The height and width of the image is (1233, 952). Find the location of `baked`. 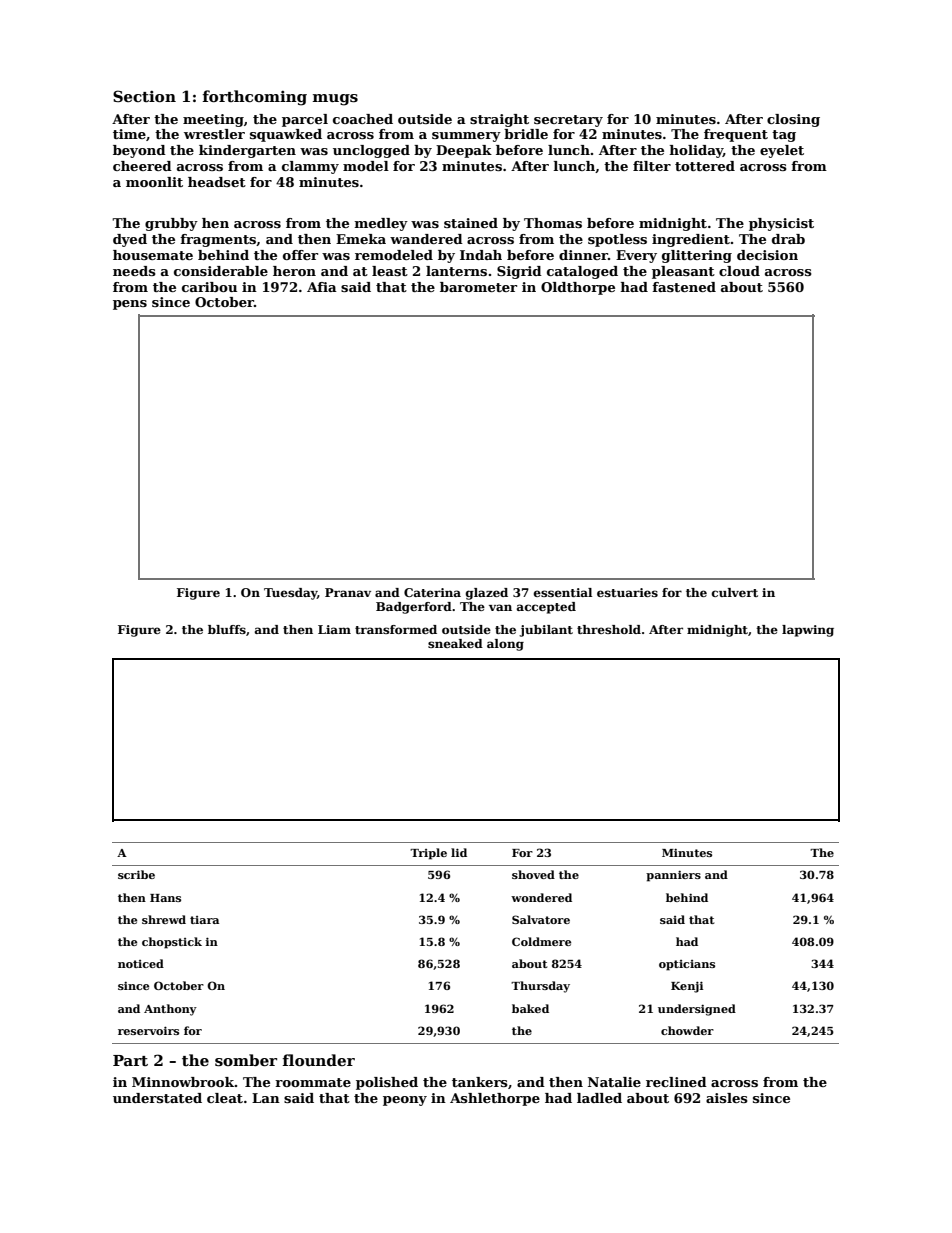

baked is located at coordinates (530, 1008).
